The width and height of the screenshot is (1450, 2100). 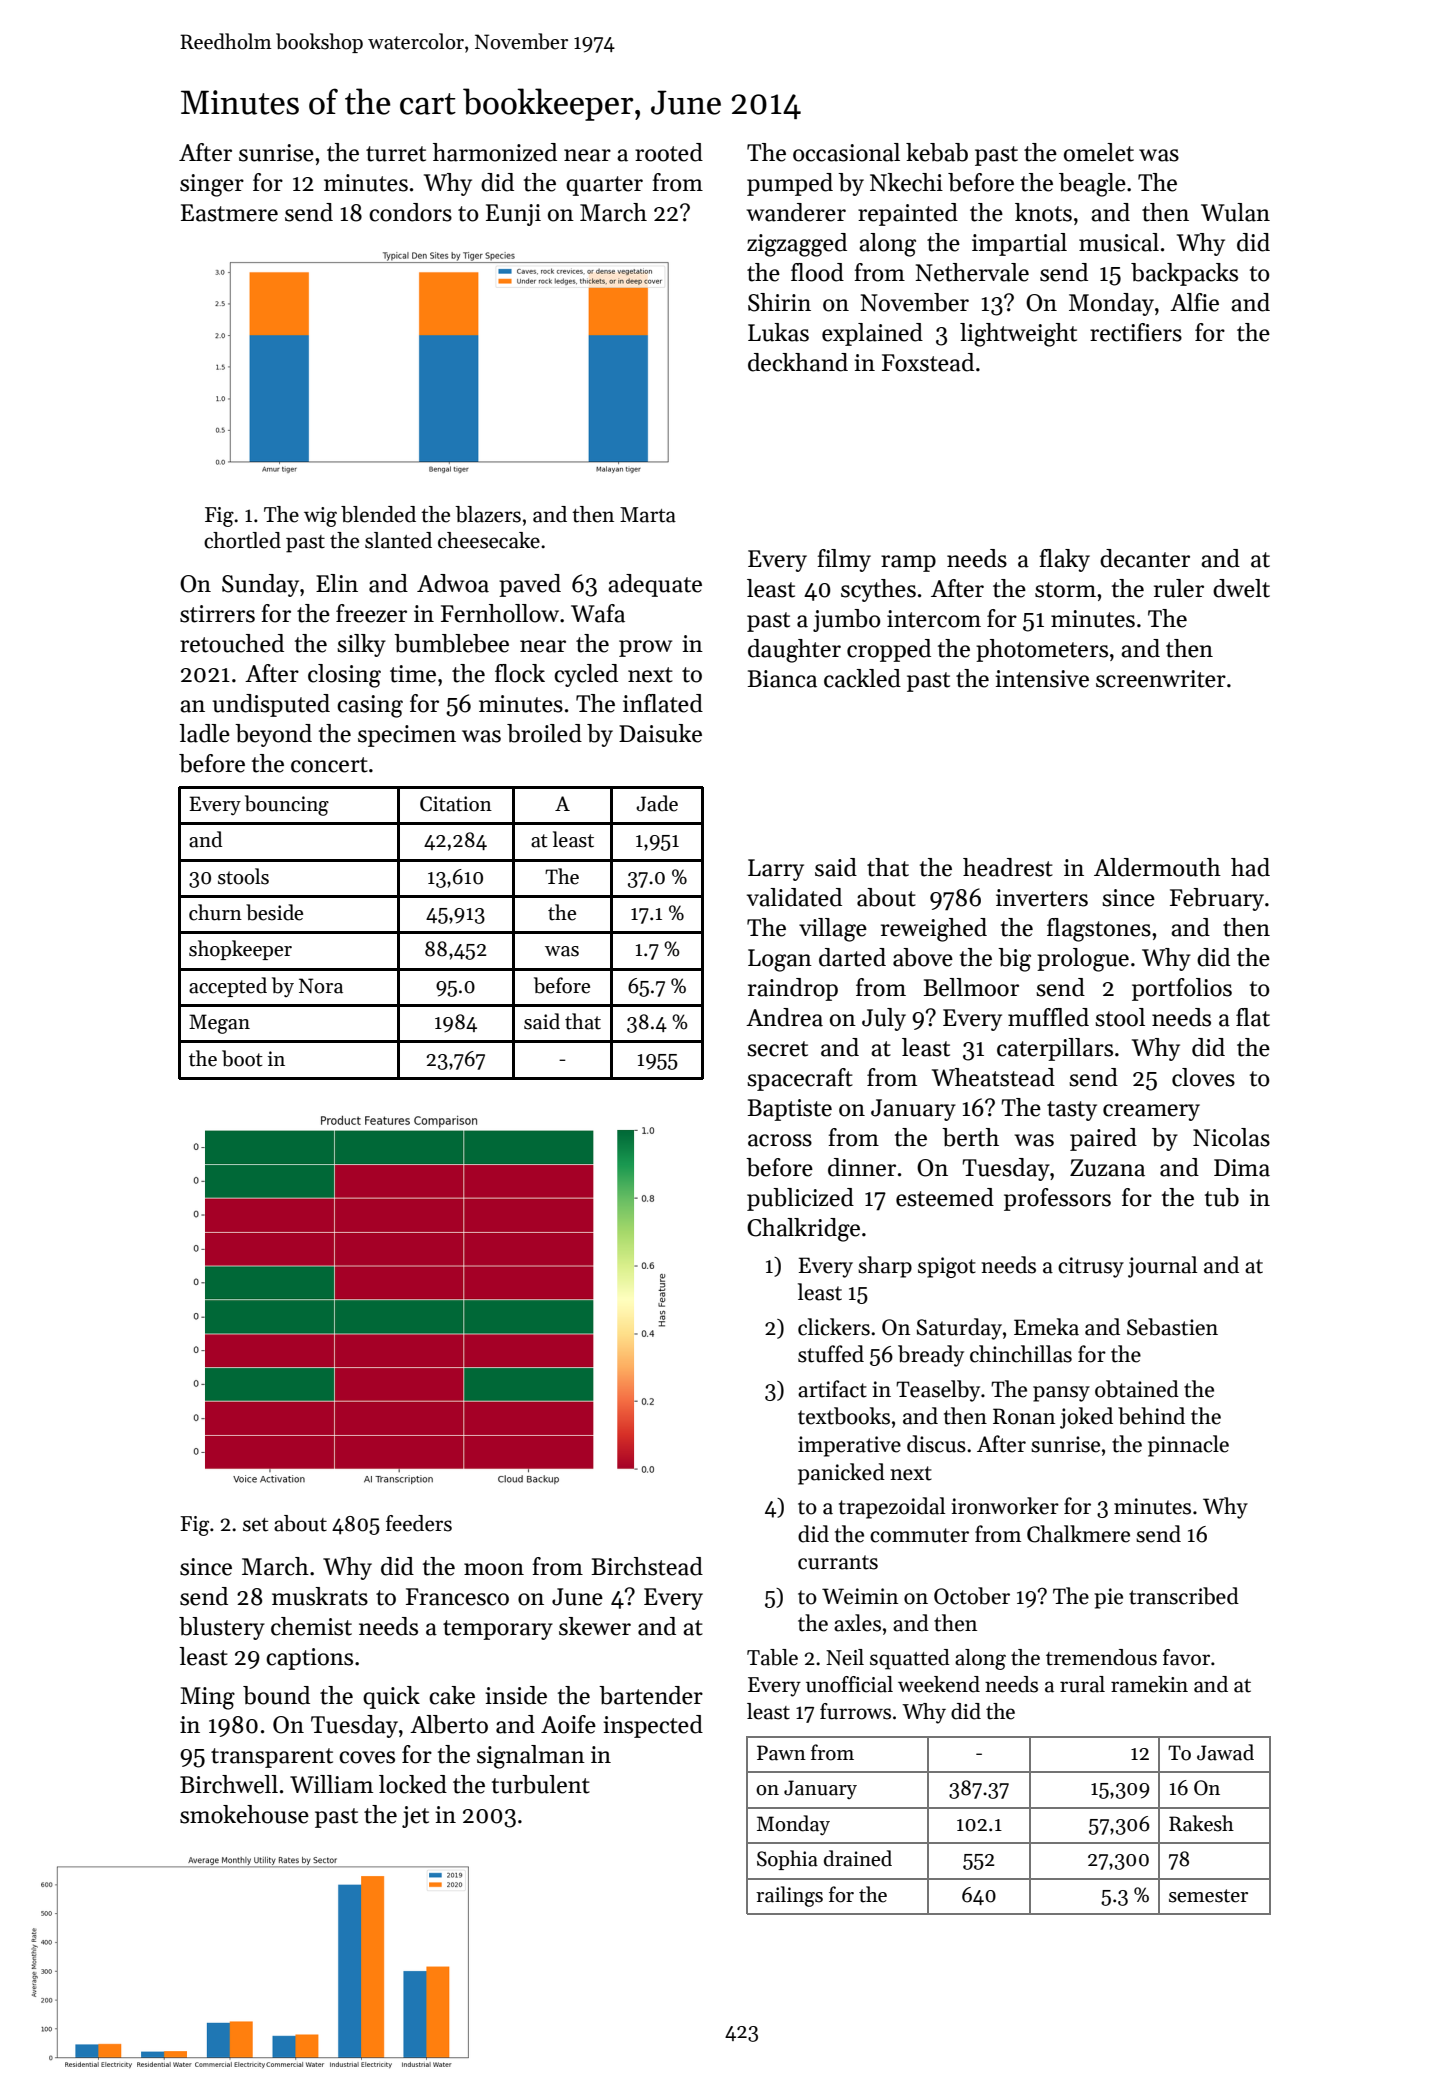 I want to click on Larry, so click(x=776, y=870).
